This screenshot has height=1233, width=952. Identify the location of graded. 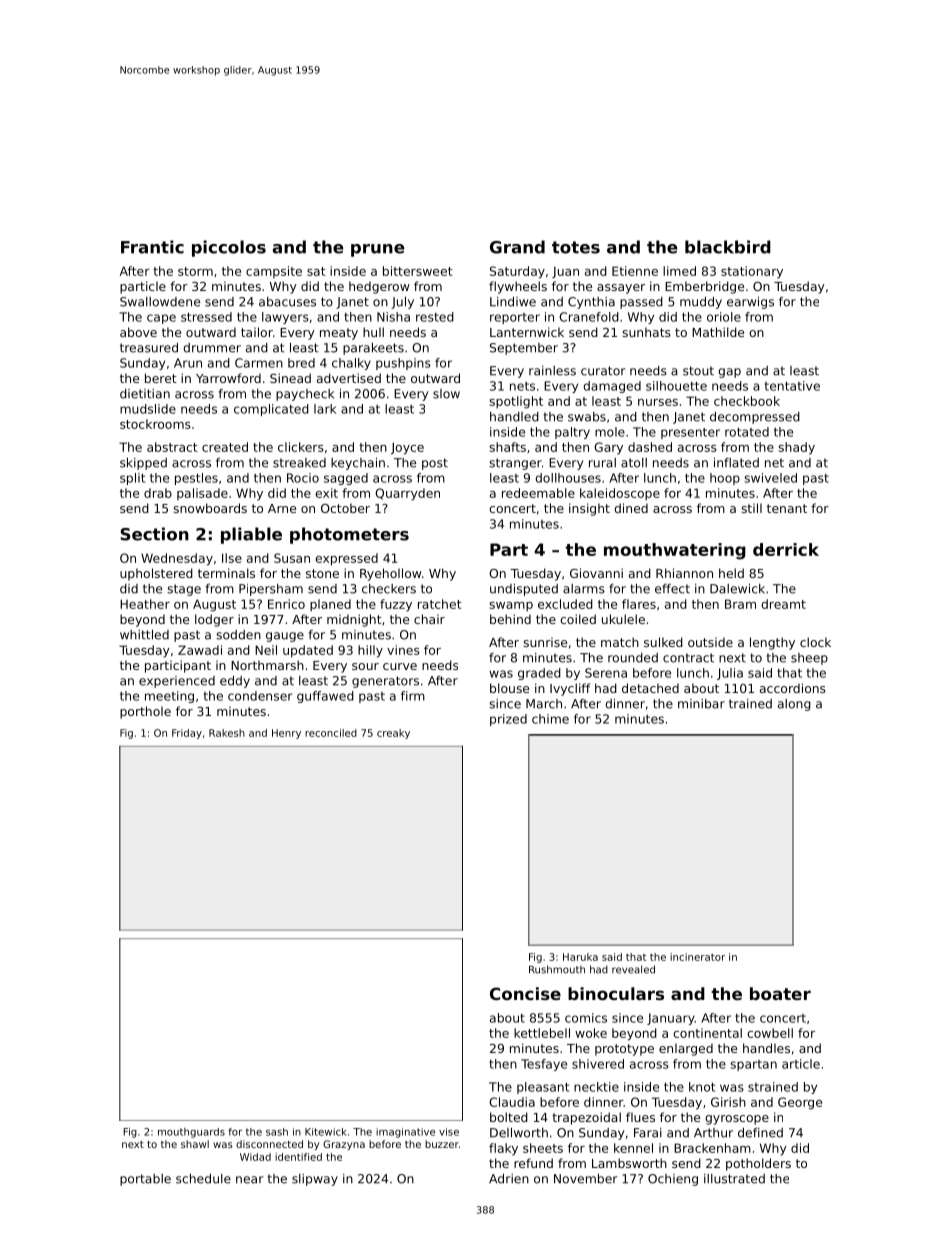
(539, 674).
